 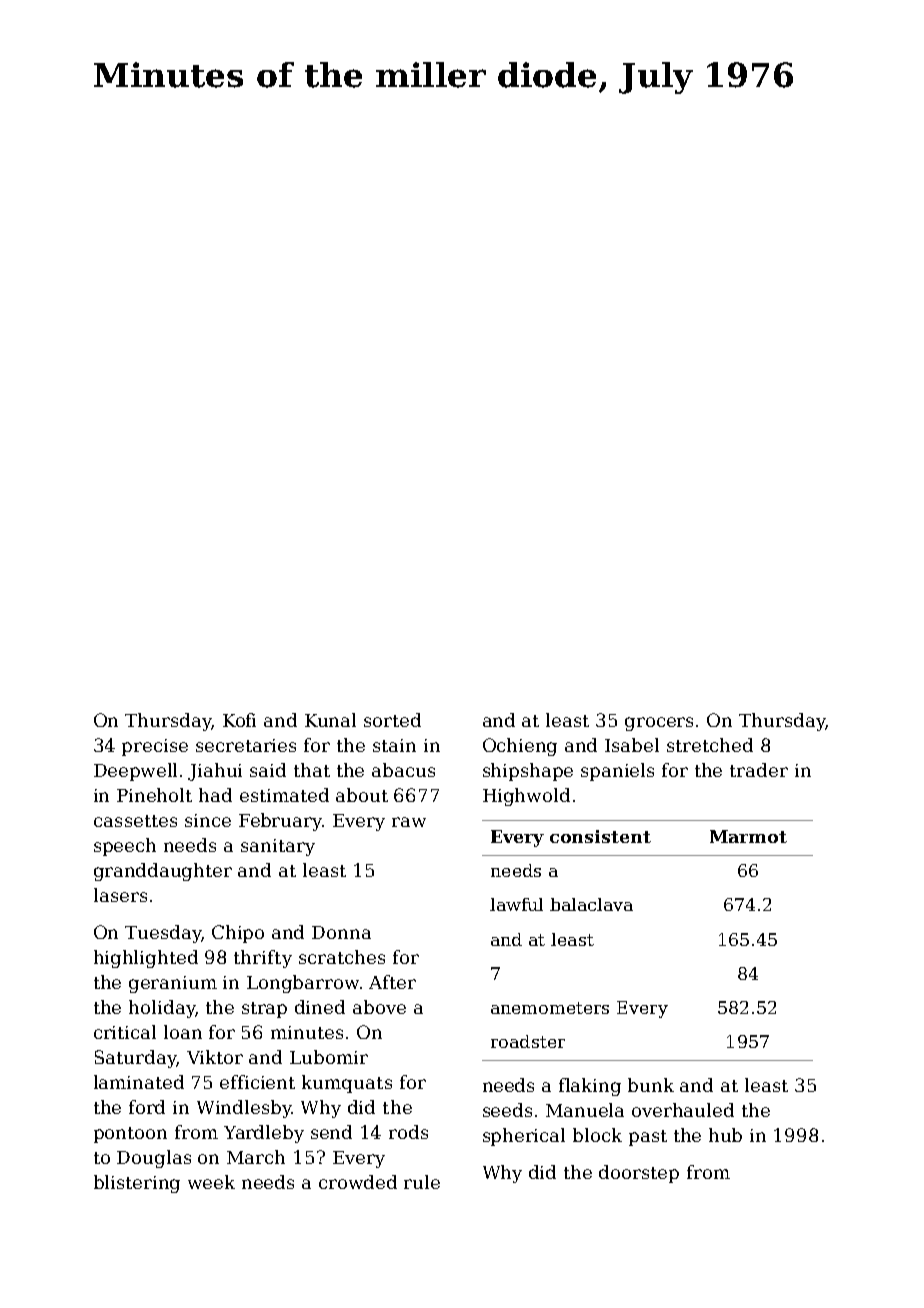 I want to click on Deepwell, so click(x=135, y=772).
